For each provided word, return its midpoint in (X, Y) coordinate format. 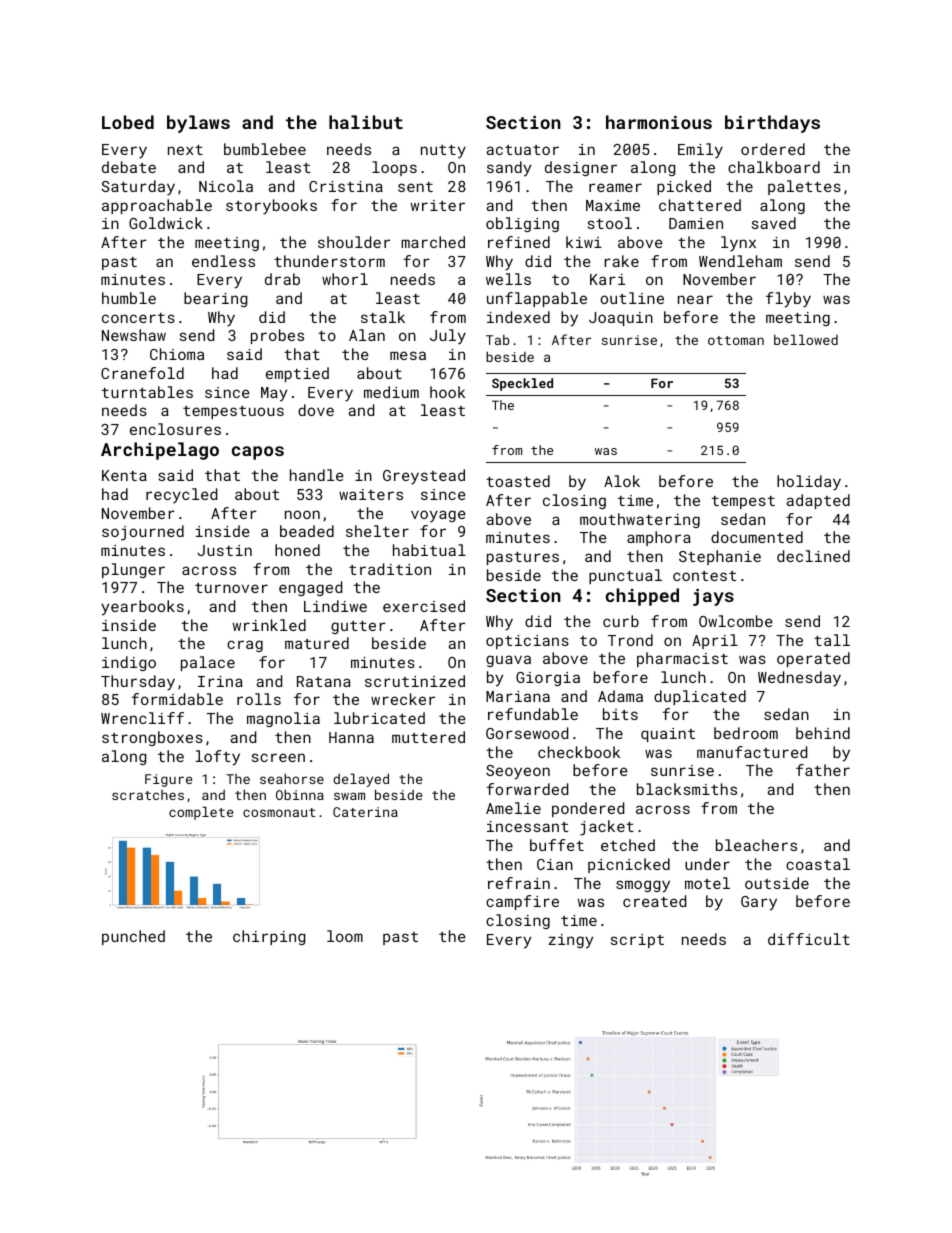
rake (622, 261)
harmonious (659, 122)
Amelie (513, 808)
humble (129, 298)
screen (278, 757)
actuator (522, 150)
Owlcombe (736, 621)
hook (447, 392)
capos (258, 453)
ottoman (736, 340)
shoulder (354, 242)
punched (133, 937)
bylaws (198, 124)
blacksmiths (687, 789)
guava (508, 661)
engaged (310, 588)
